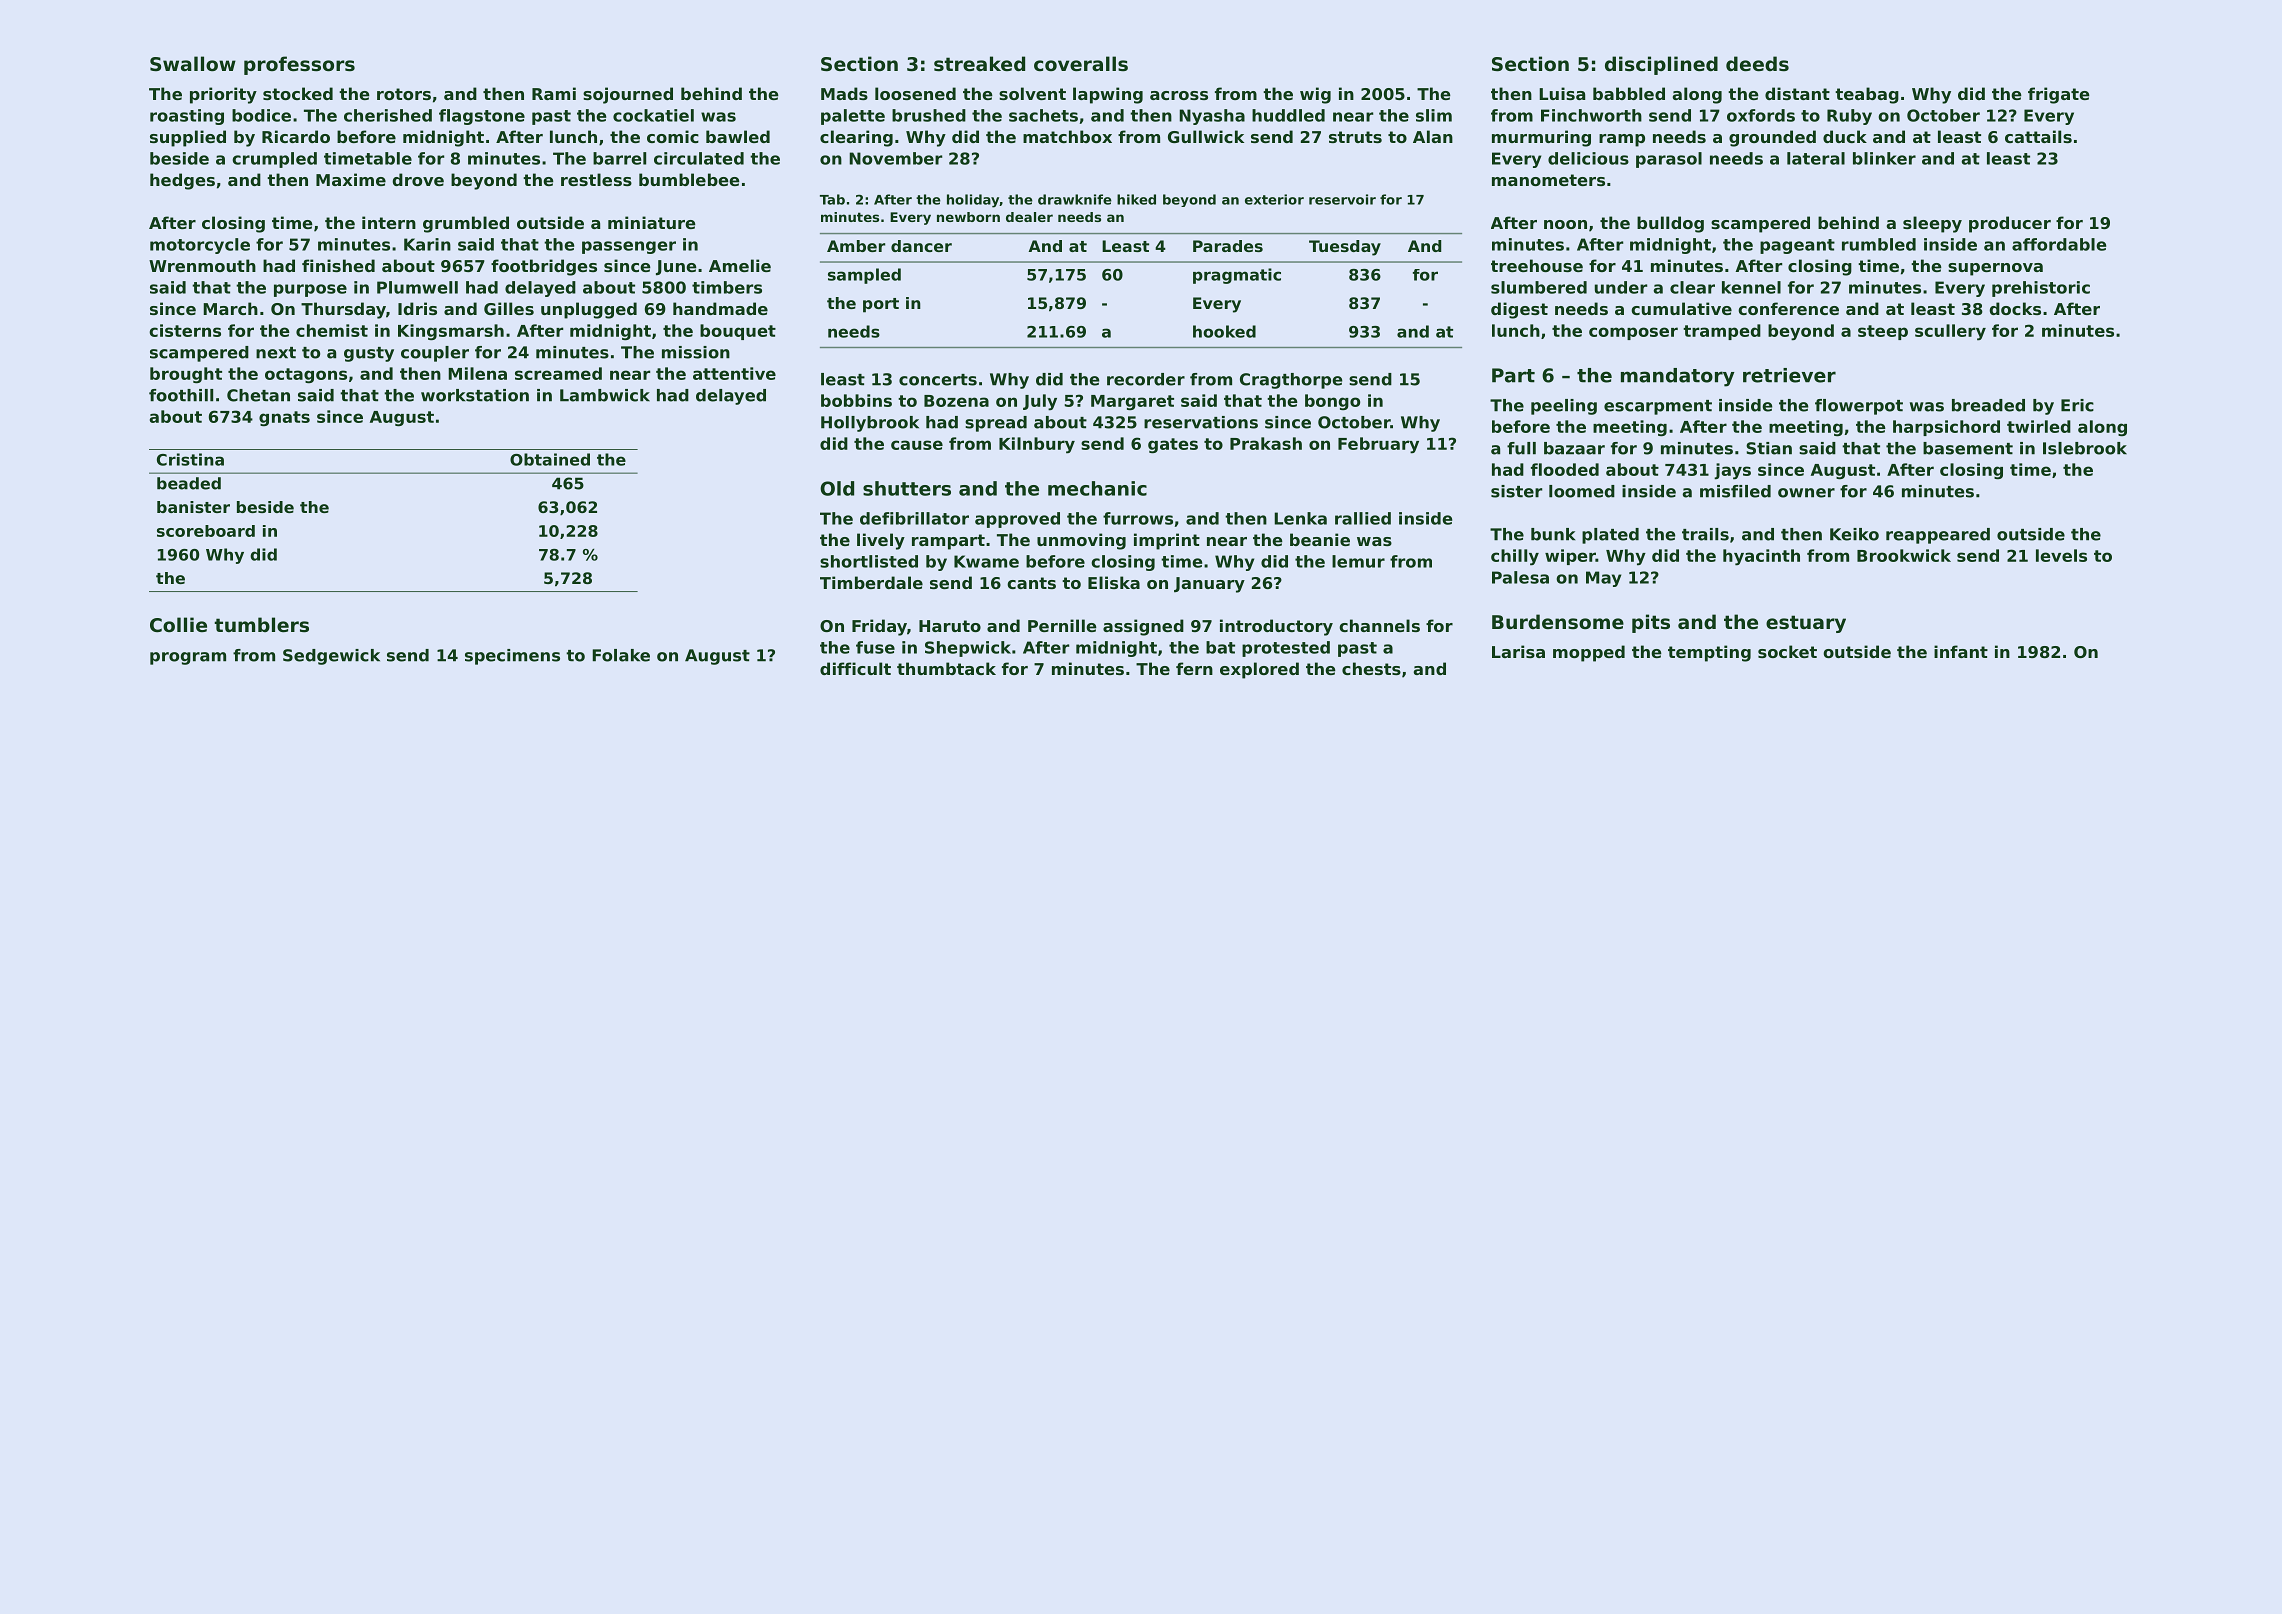 The height and width of the image is (1614, 2282). I want to click on motorcycle, so click(200, 246).
